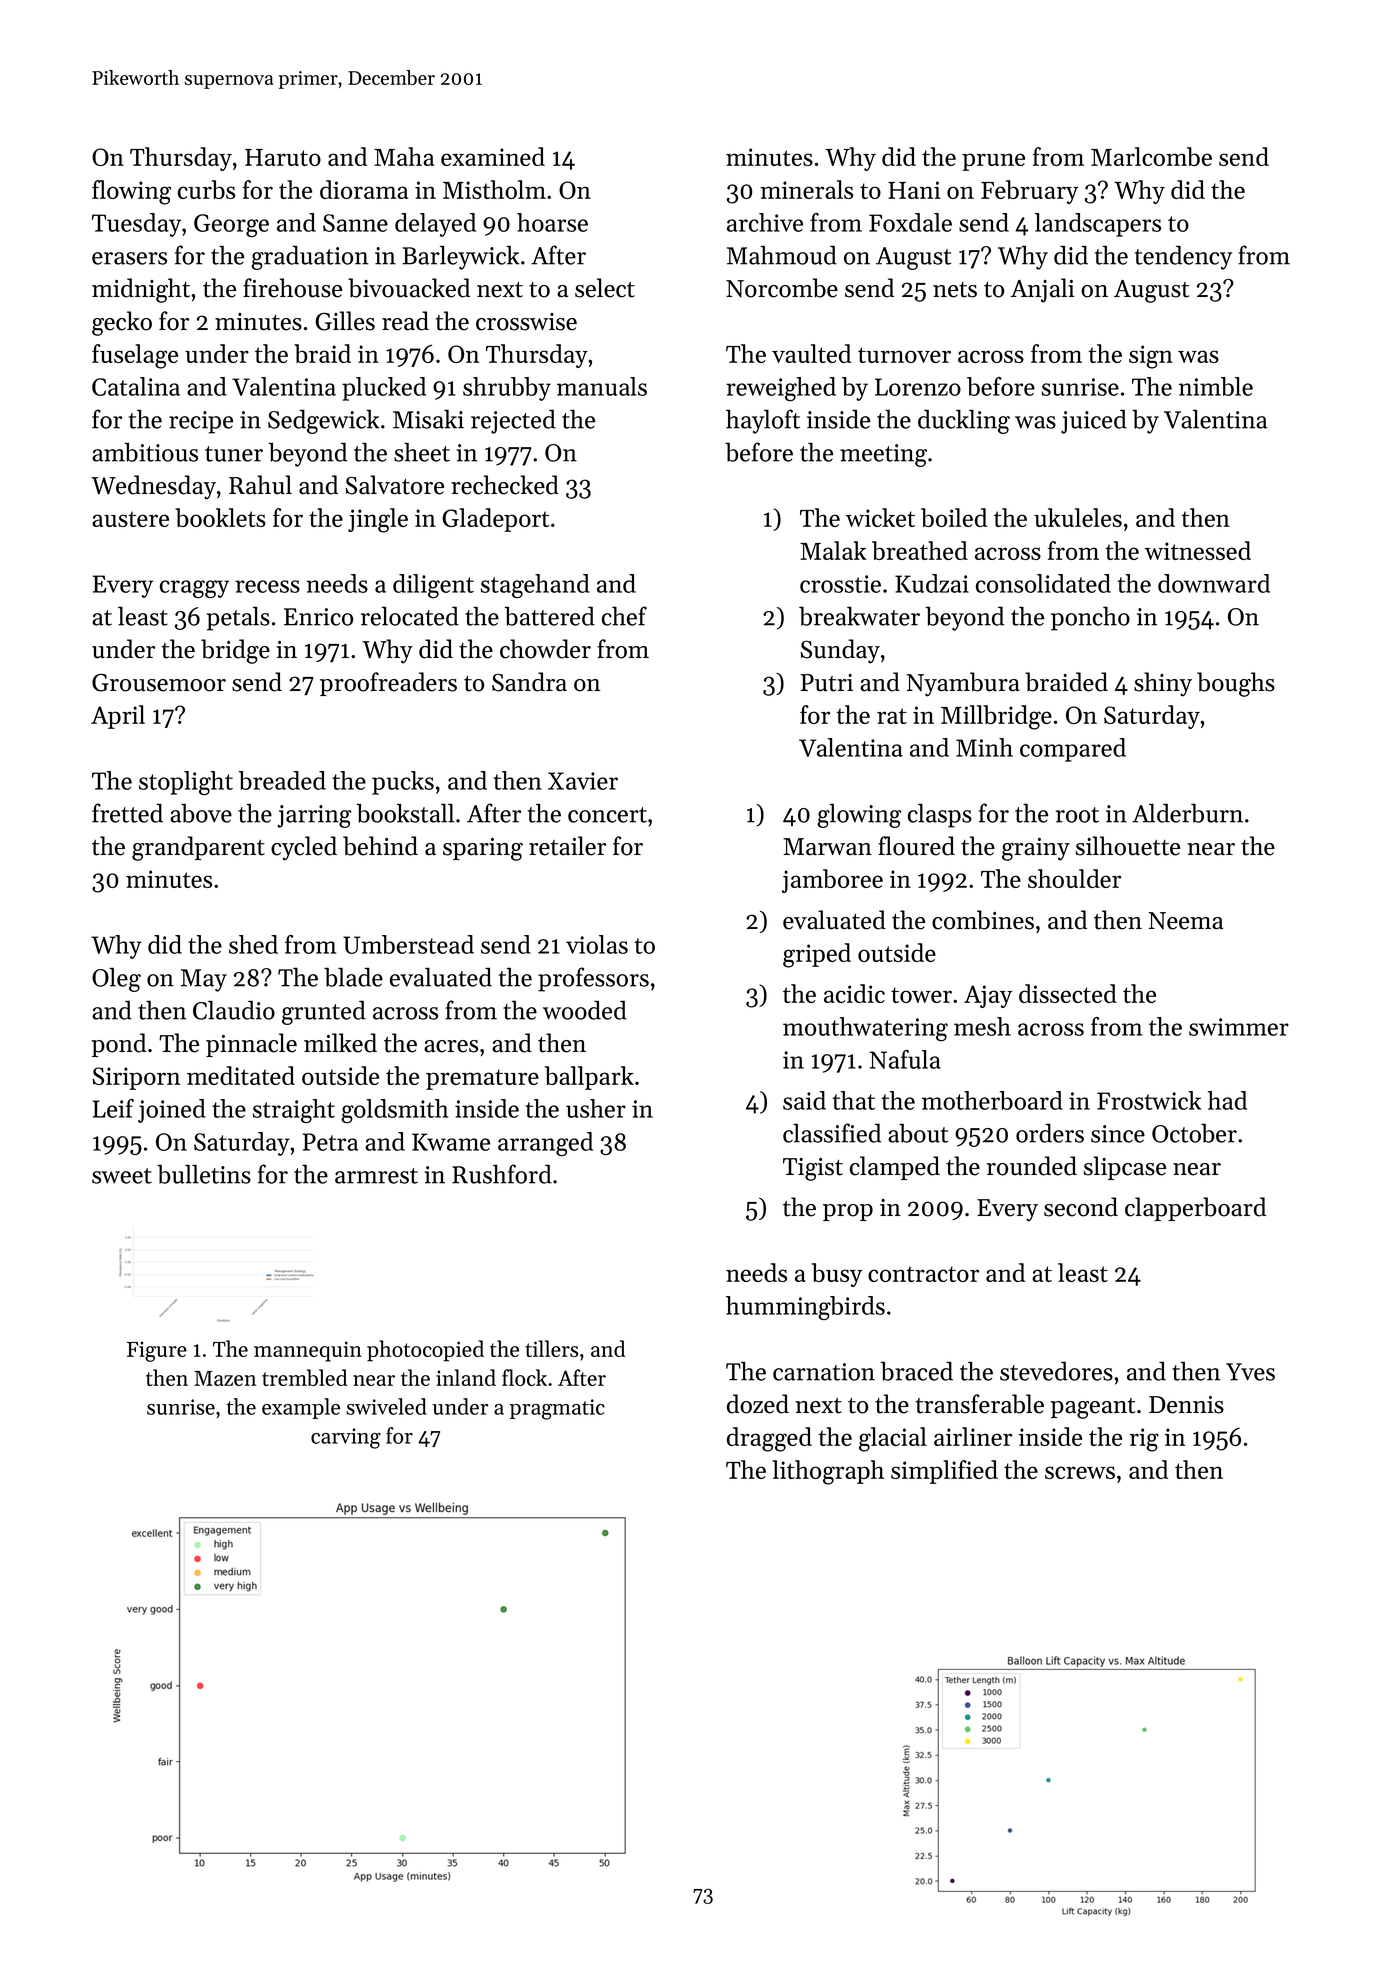 This screenshot has width=1386, height=1969. I want to click on armrest, so click(376, 1176).
